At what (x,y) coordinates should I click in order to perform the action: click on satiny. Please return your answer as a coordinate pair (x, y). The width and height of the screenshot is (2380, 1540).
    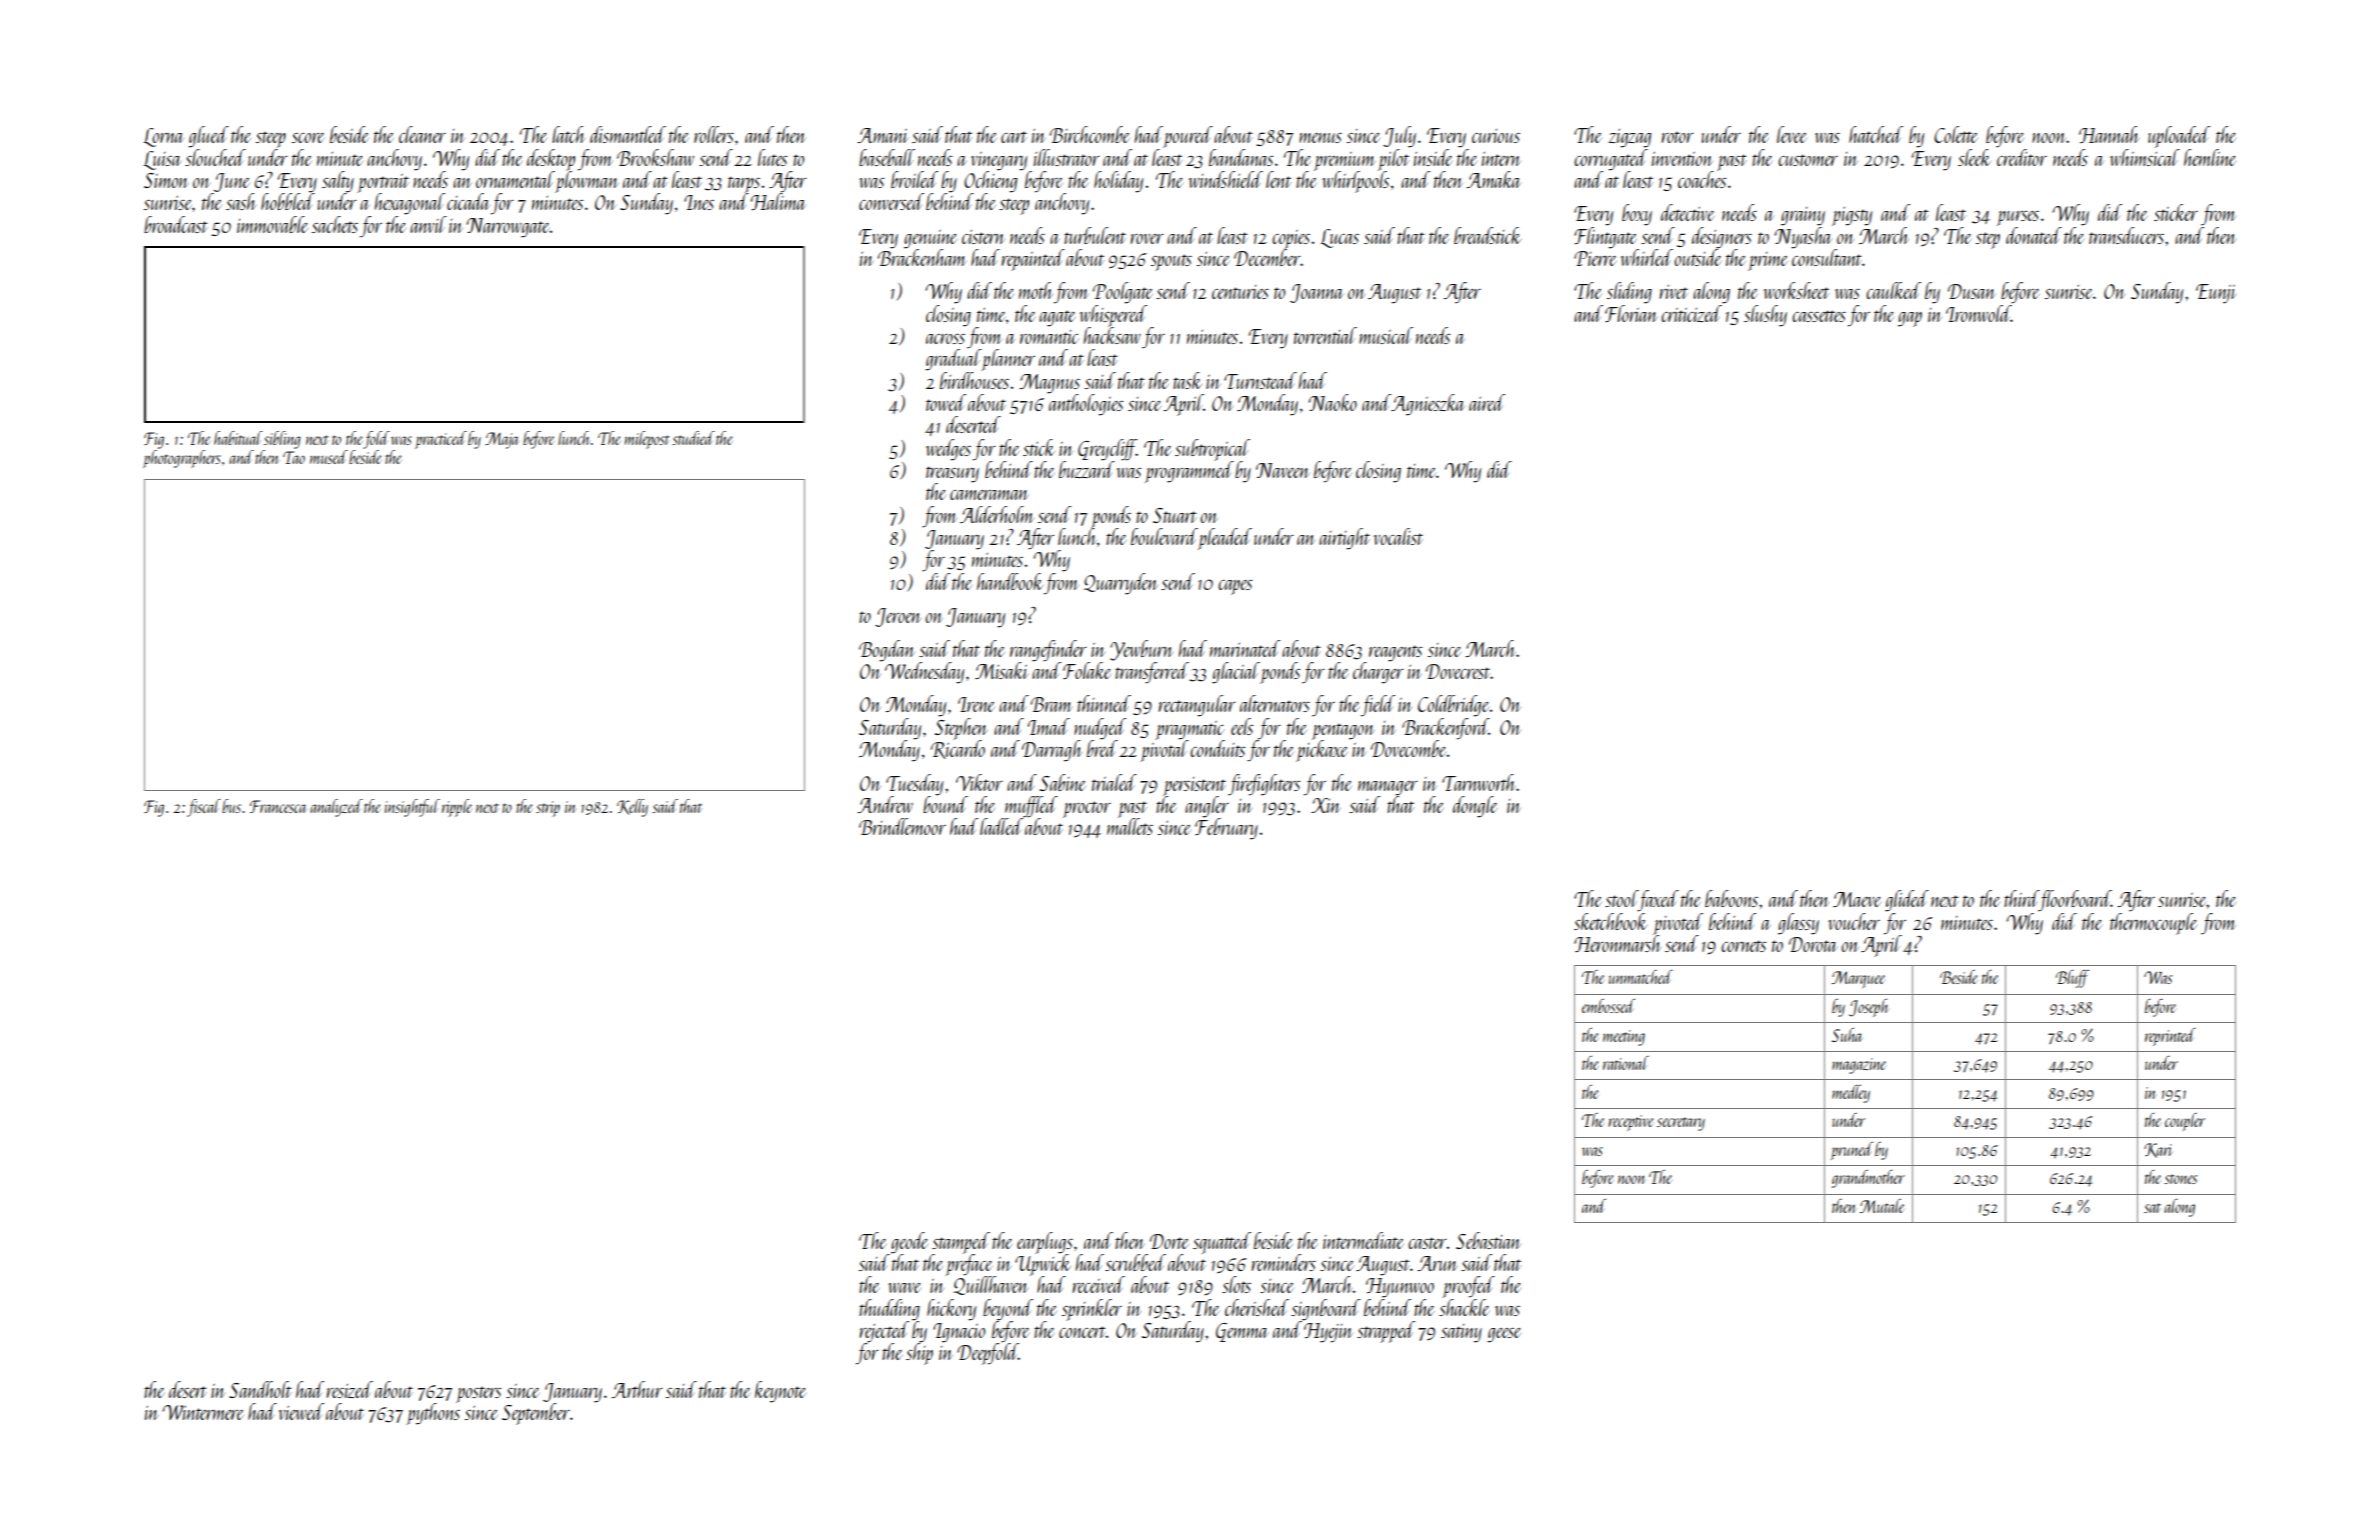
    Looking at the image, I should click on (1461, 1333).
